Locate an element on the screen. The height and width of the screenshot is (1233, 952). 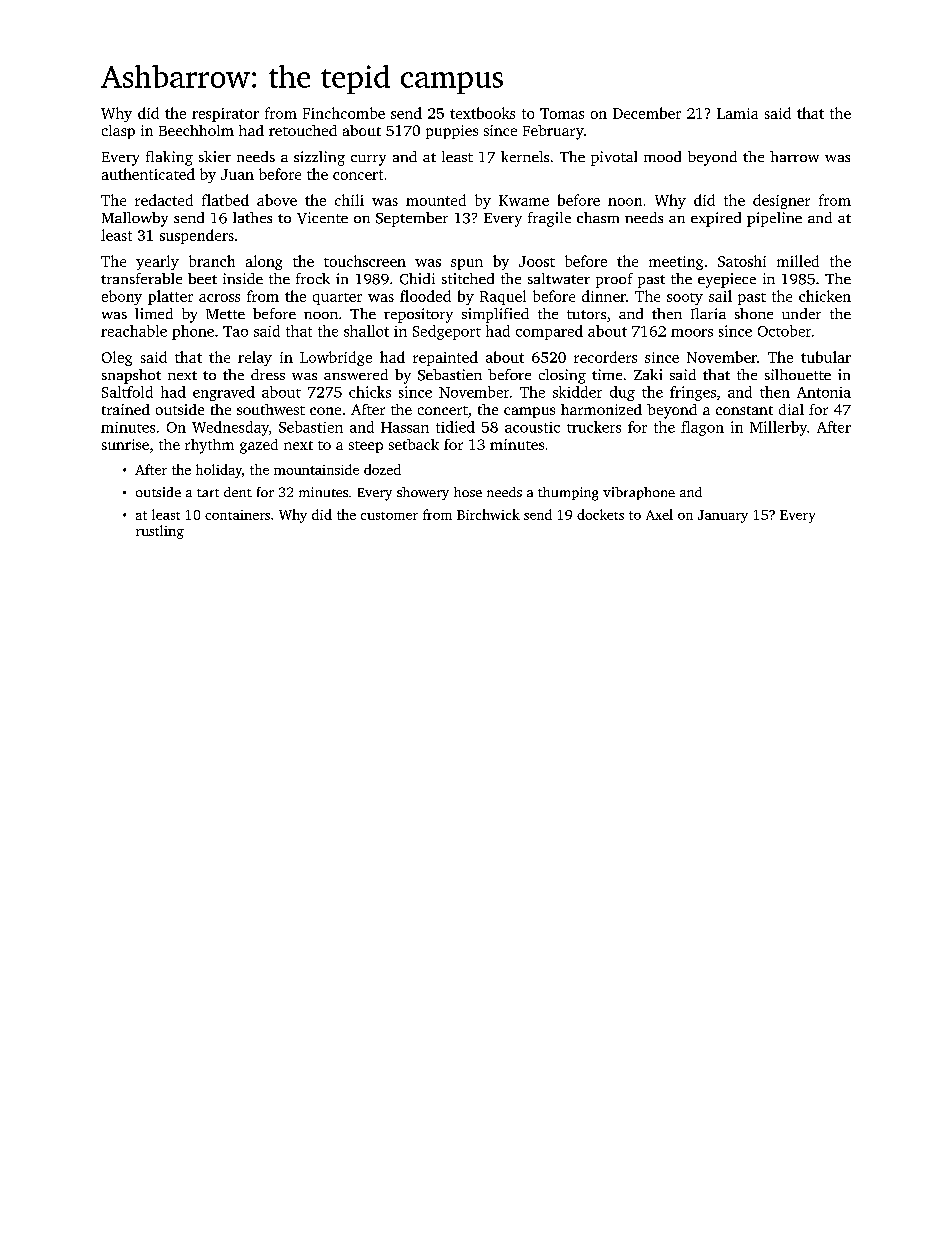
Lamia is located at coordinates (737, 113).
